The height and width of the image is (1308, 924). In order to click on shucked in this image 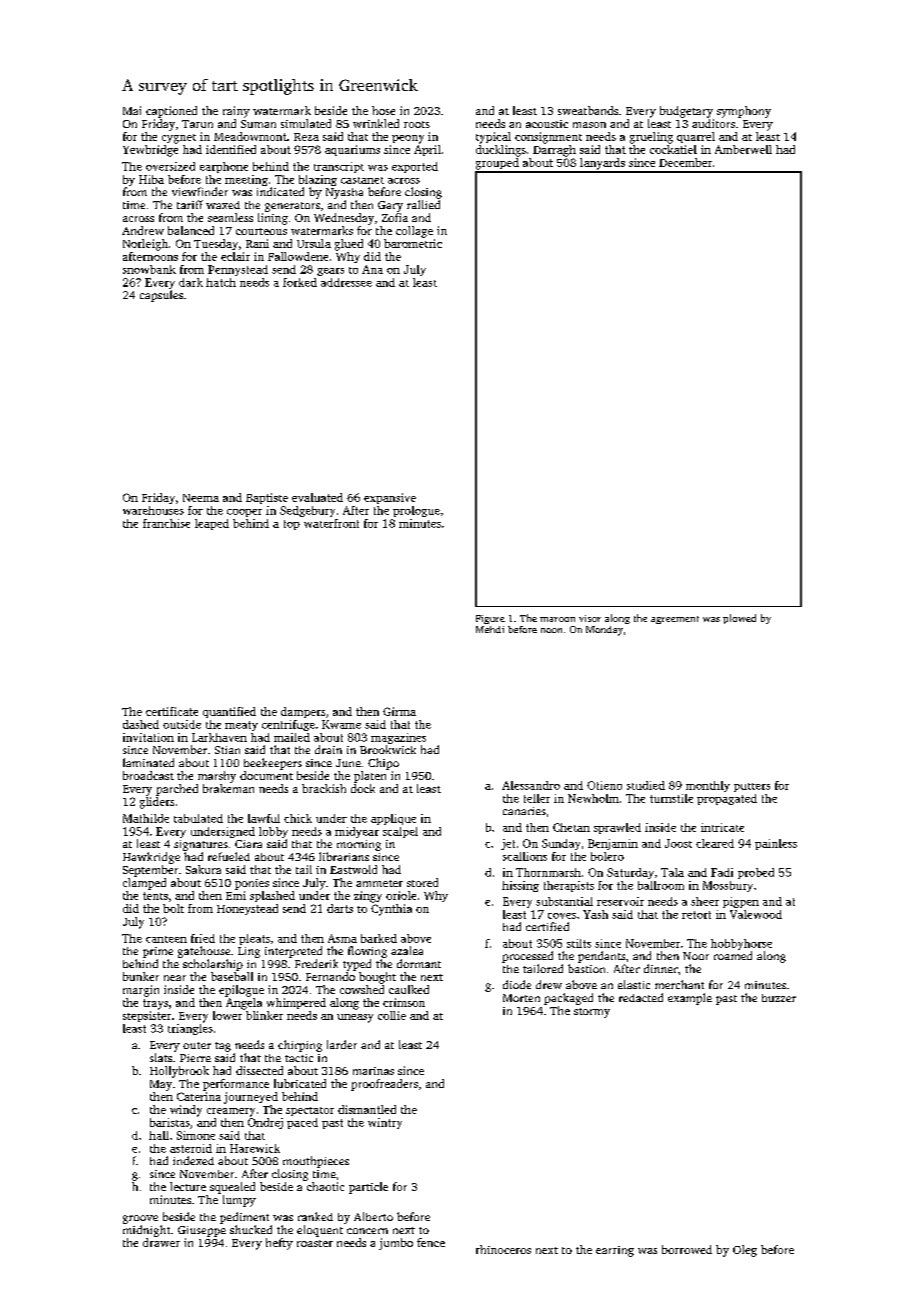, I will do `click(251, 1229)`.
